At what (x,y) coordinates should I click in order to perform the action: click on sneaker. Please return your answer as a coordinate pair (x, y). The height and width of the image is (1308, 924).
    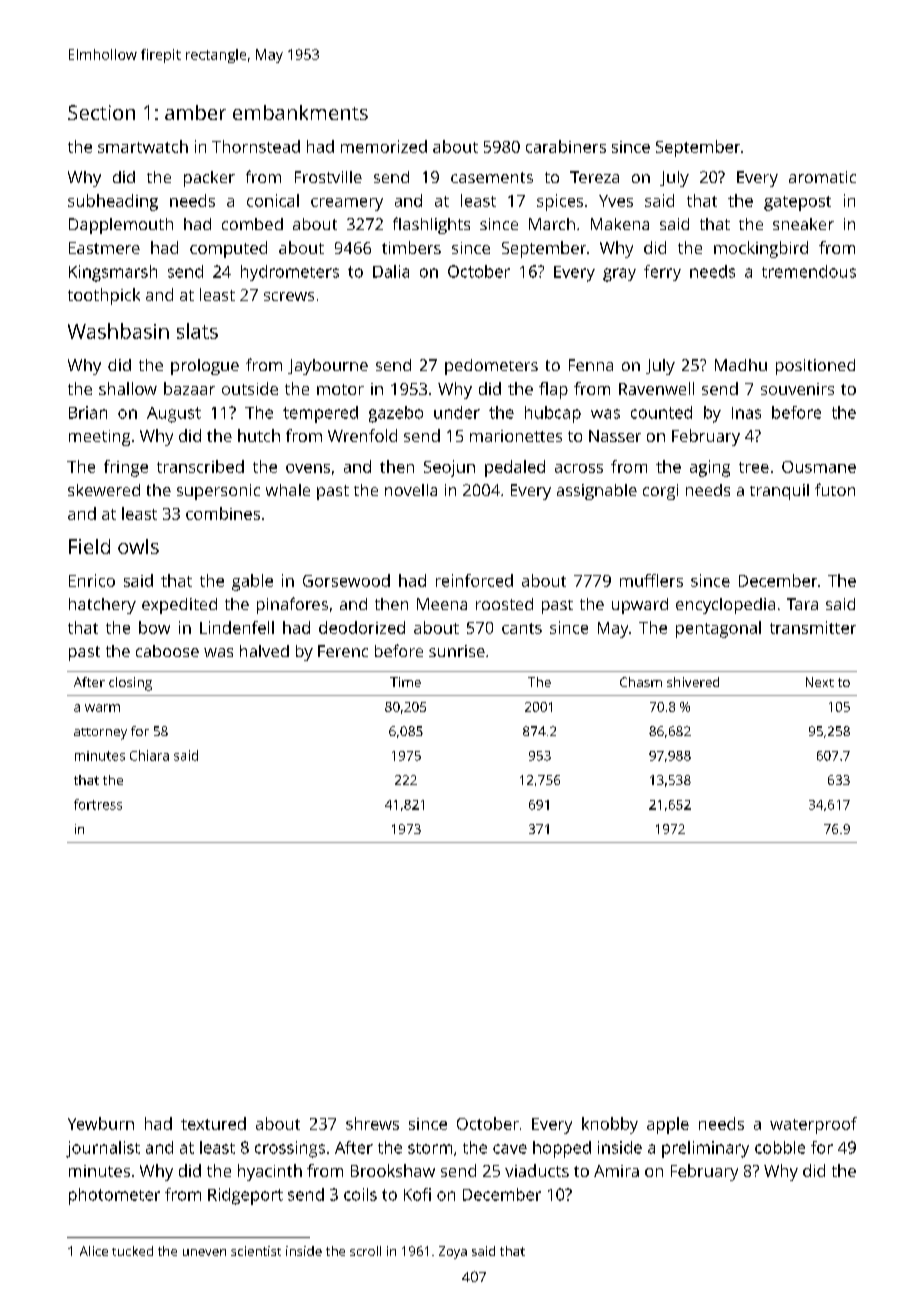
    Looking at the image, I should click on (803, 224).
